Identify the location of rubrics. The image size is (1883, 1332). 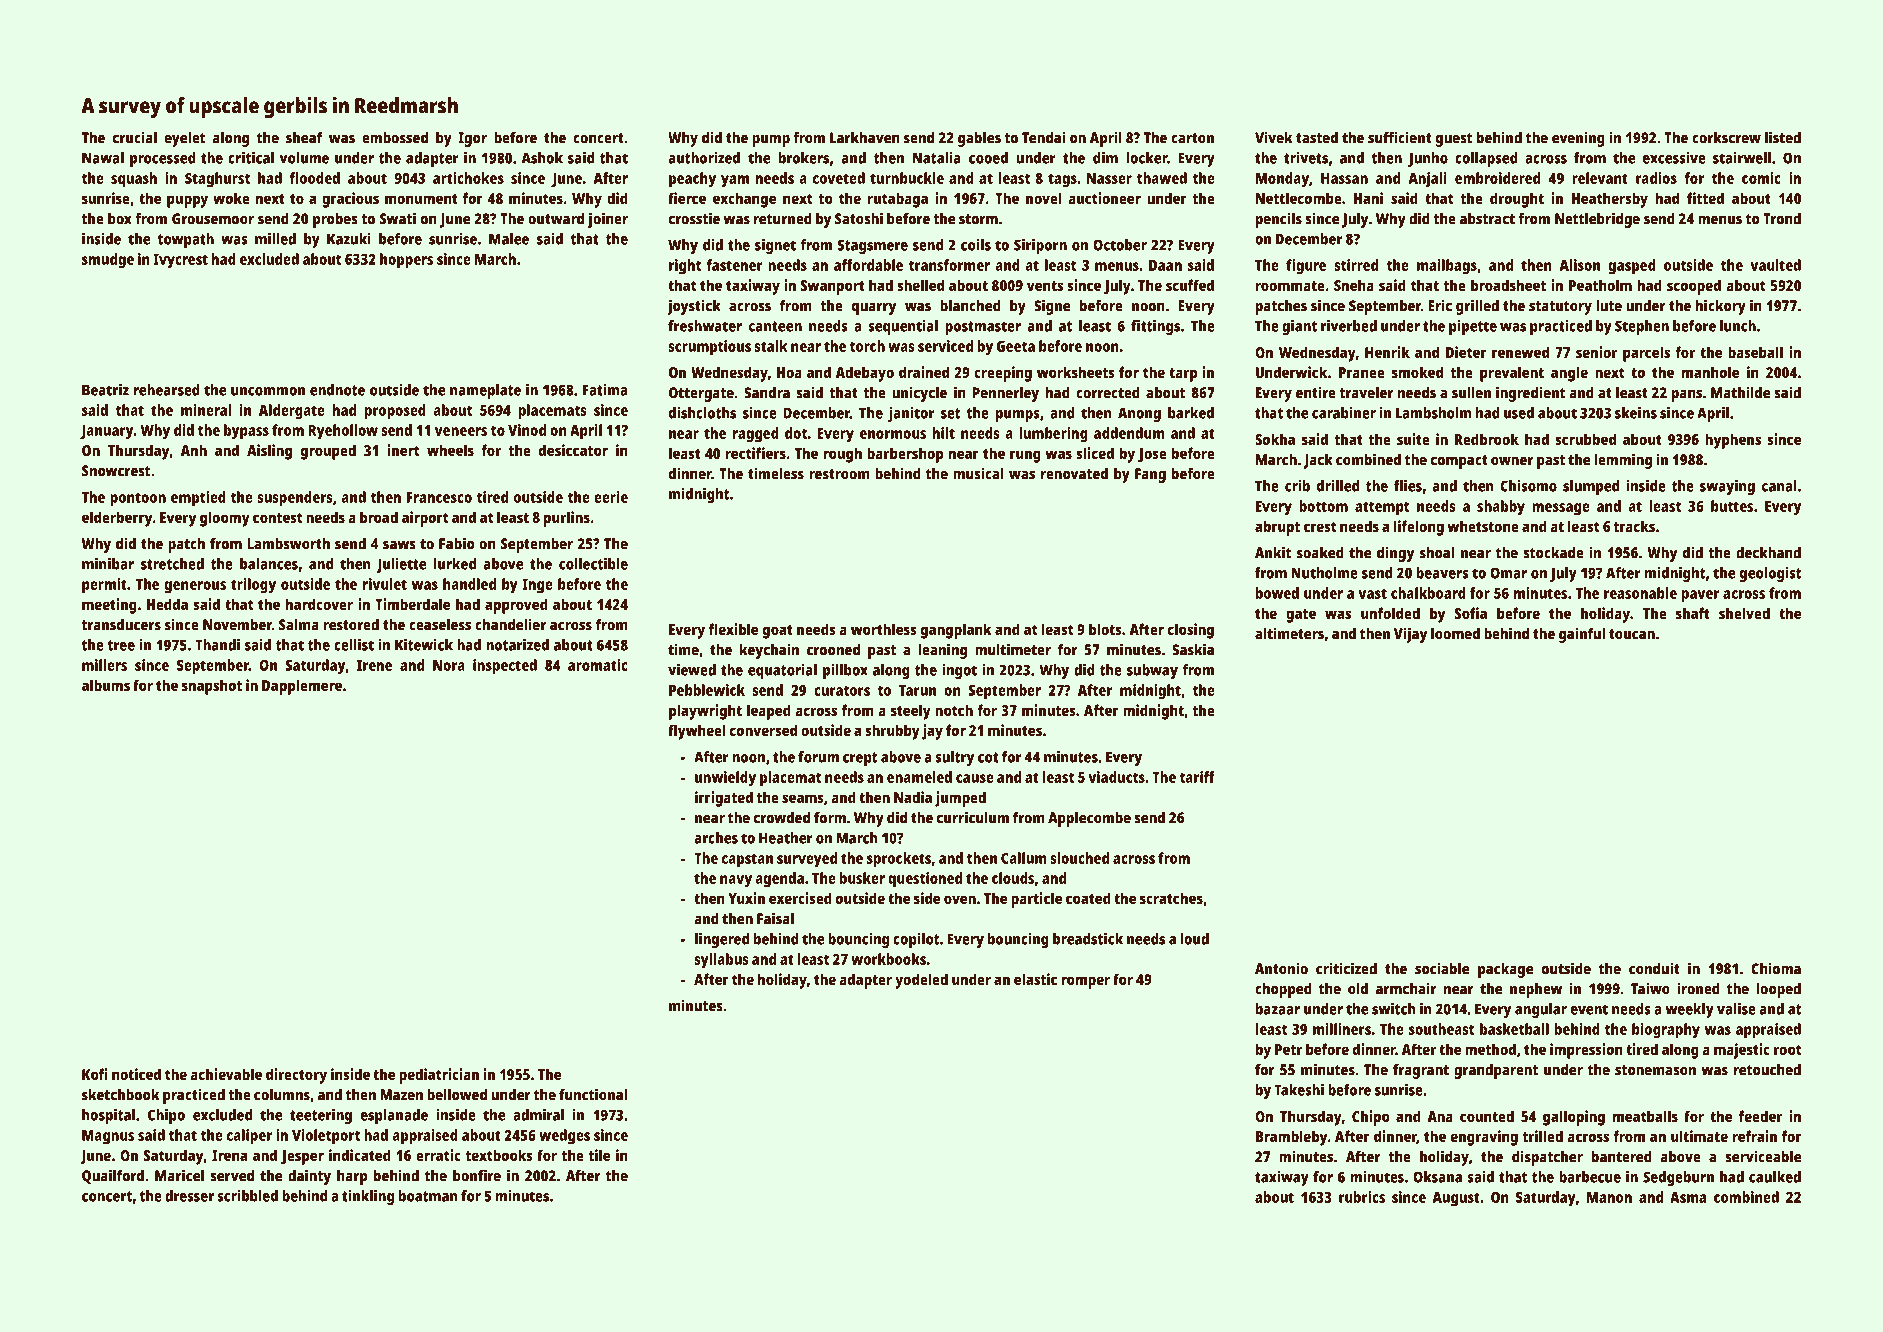
(1362, 1197).
